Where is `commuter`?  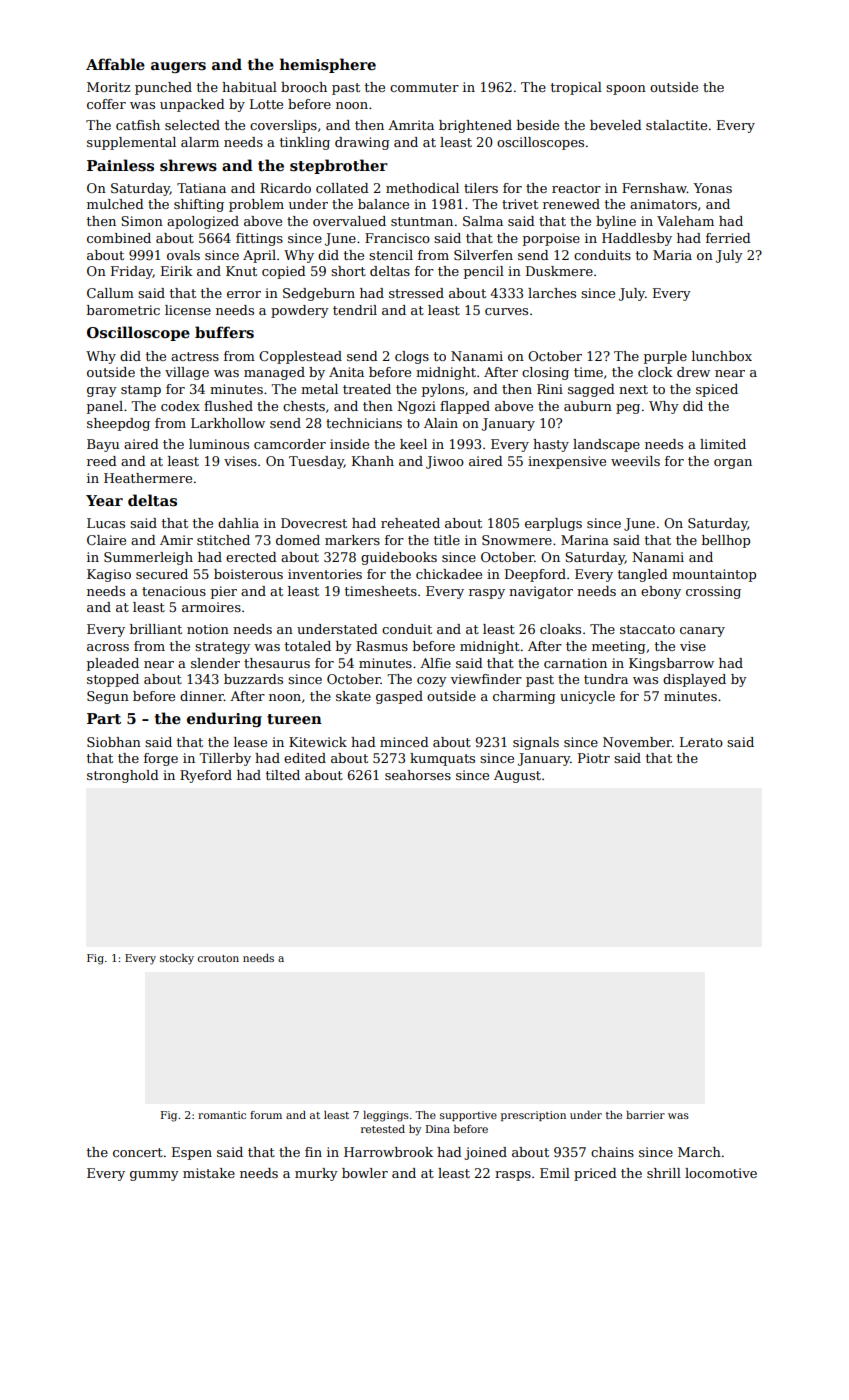 commuter is located at coordinates (424, 87).
